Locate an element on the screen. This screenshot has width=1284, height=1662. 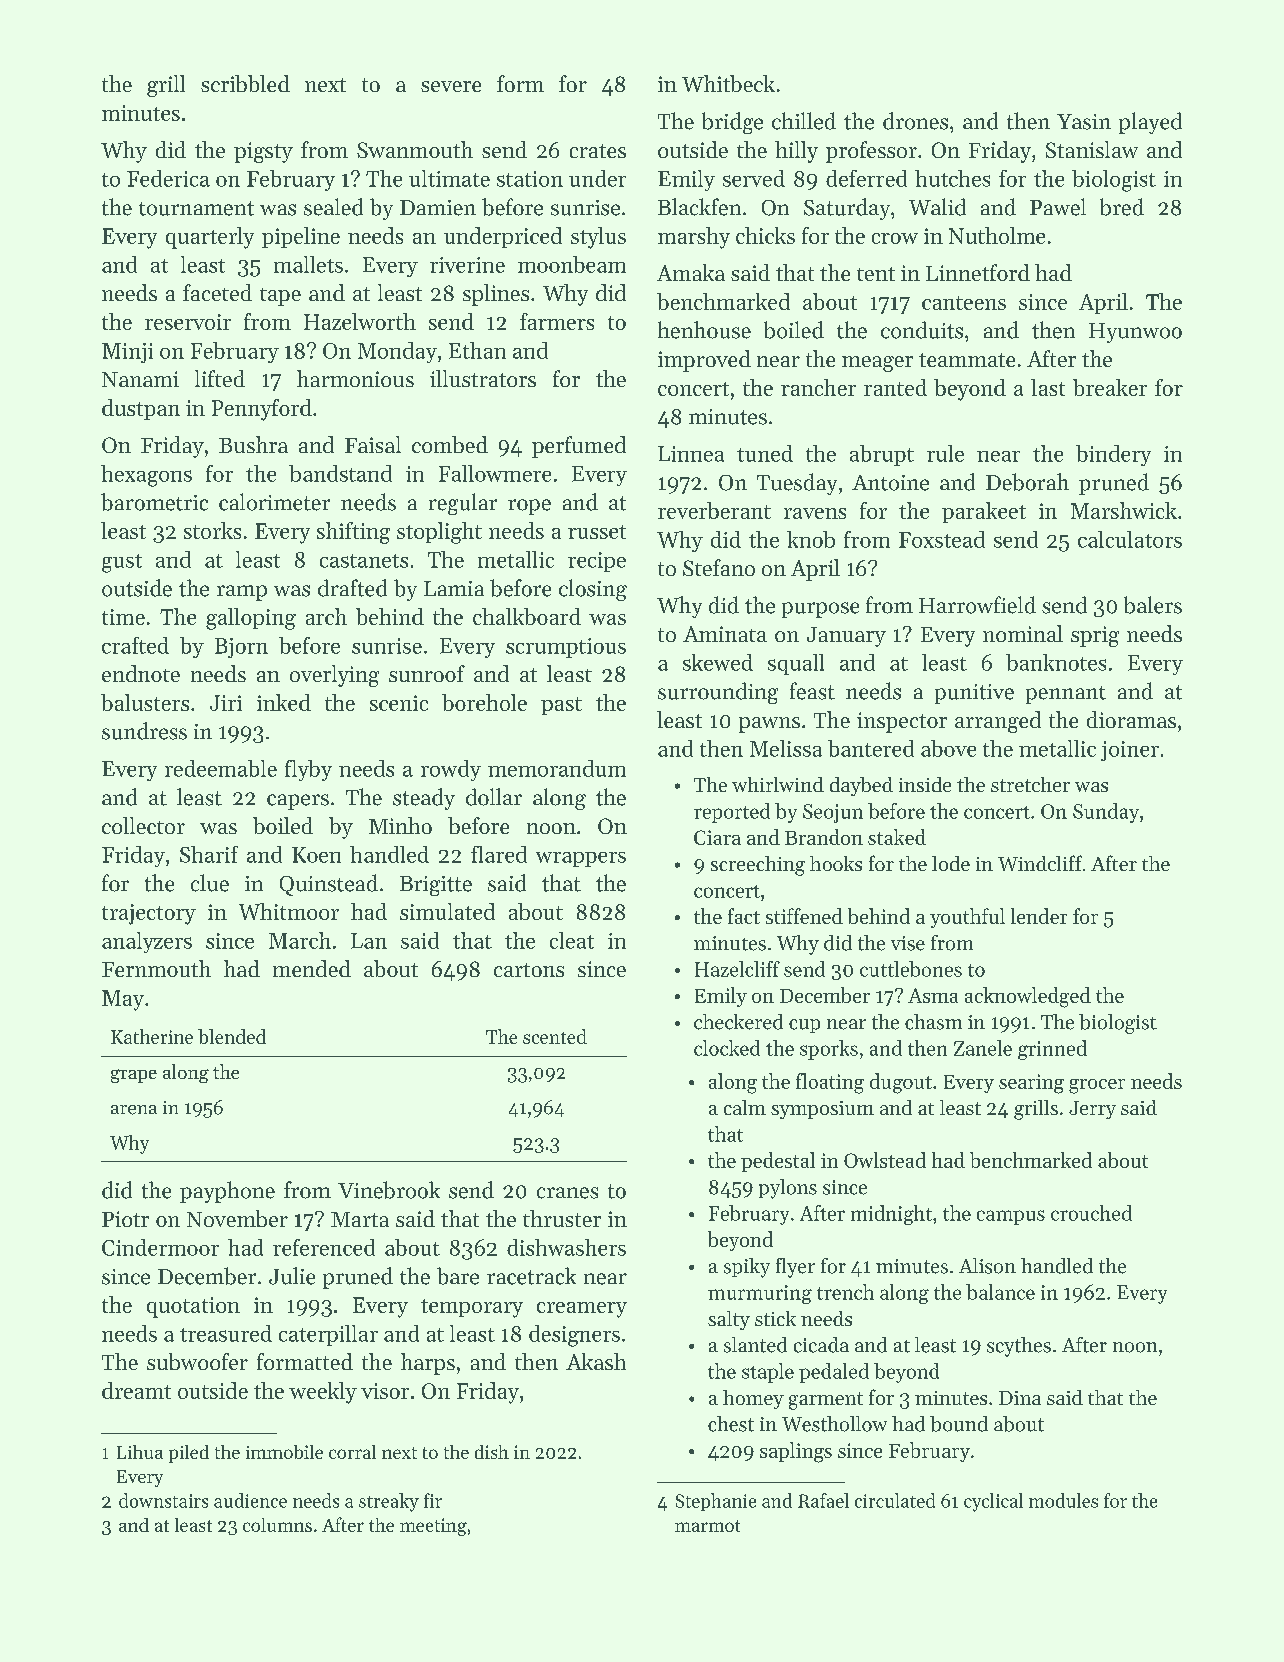
columns is located at coordinates (277, 1525).
